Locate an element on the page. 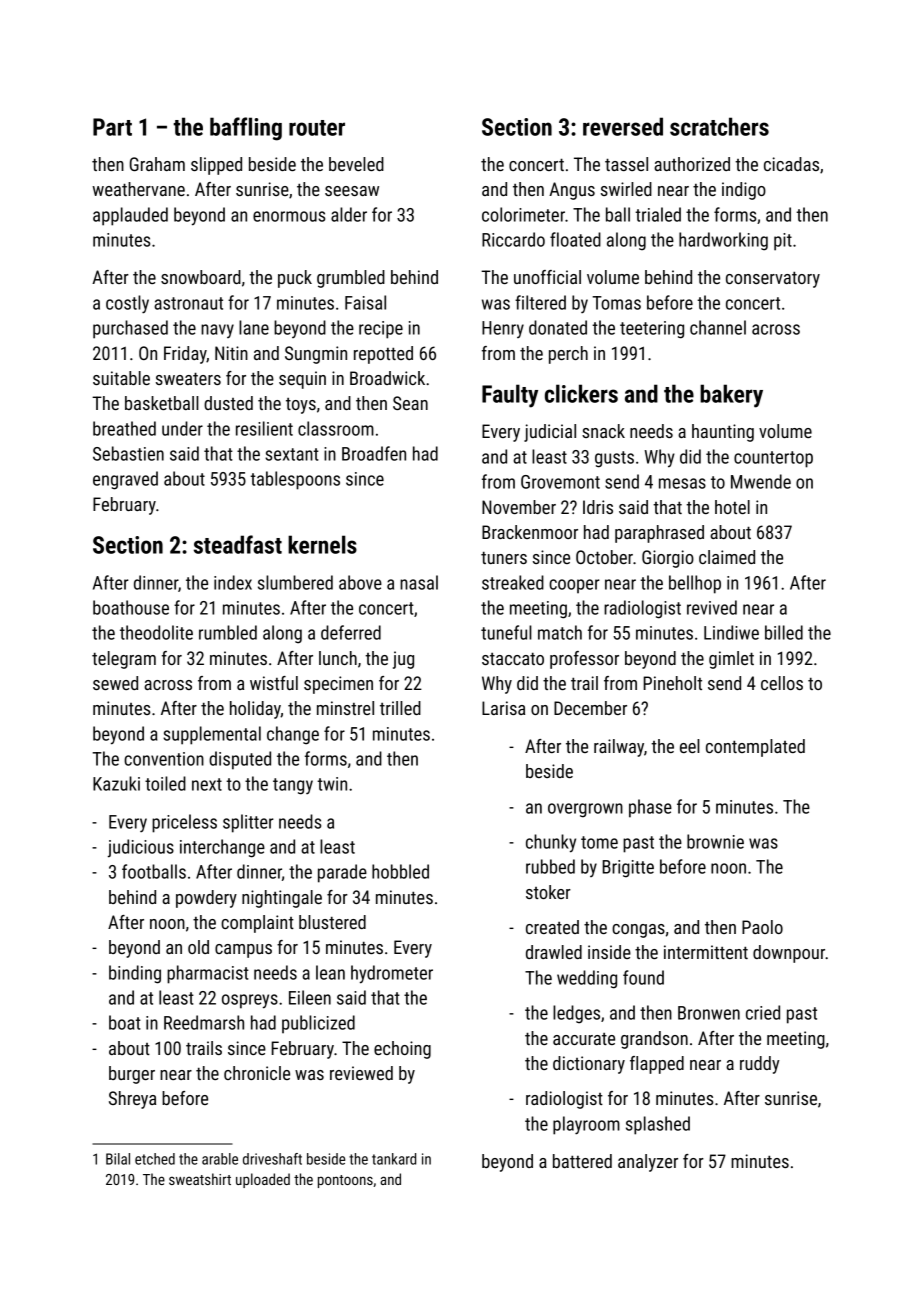  judicious is located at coordinates (141, 848).
